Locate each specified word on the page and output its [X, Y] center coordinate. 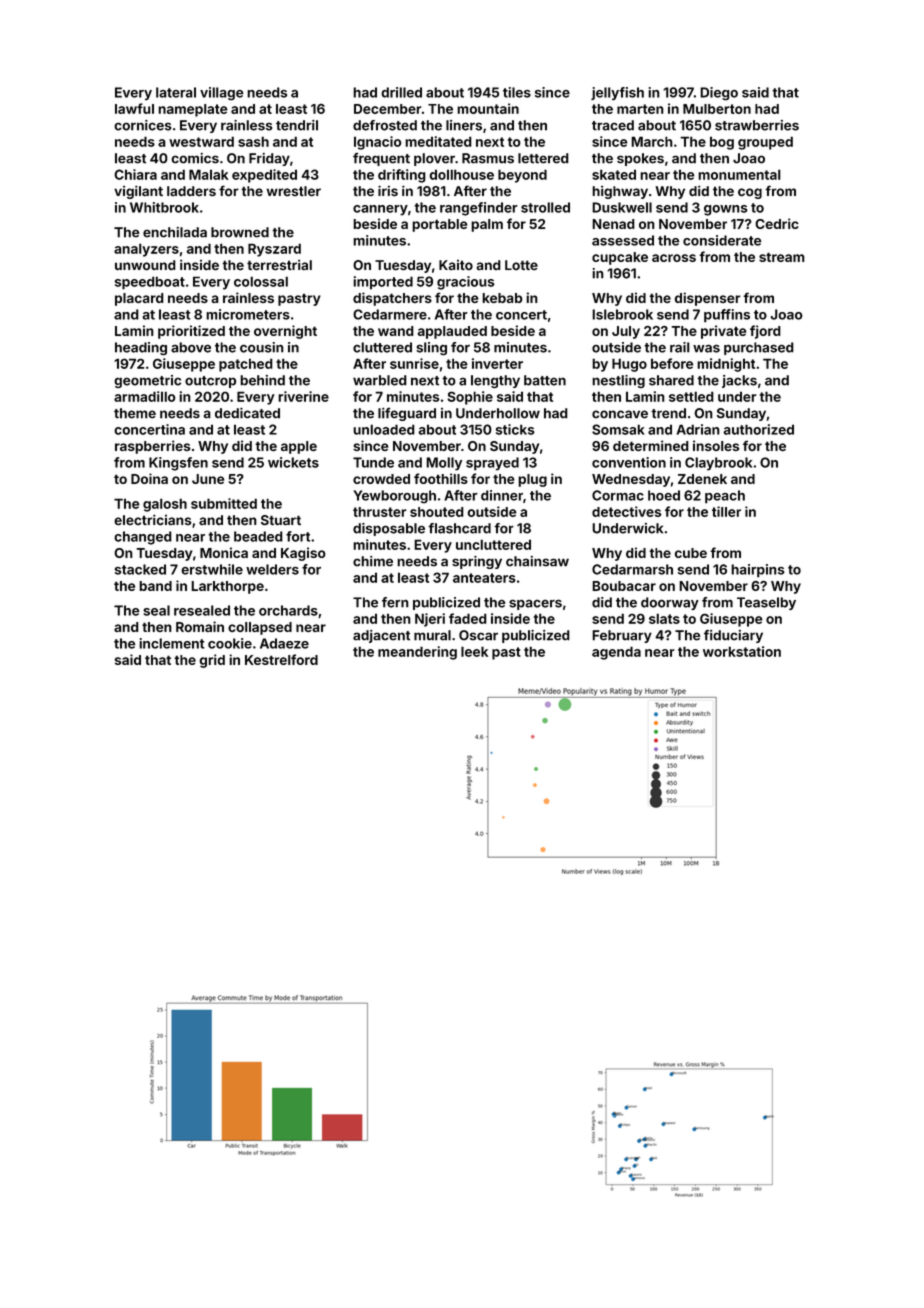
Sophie [470, 398]
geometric [148, 381]
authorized [758, 429]
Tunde [373, 462]
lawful [134, 108]
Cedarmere [390, 314]
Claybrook [718, 463]
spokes [640, 159]
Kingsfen [178, 464]
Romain [200, 626]
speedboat [150, 283]
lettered [543, 158]
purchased [759, 348]
